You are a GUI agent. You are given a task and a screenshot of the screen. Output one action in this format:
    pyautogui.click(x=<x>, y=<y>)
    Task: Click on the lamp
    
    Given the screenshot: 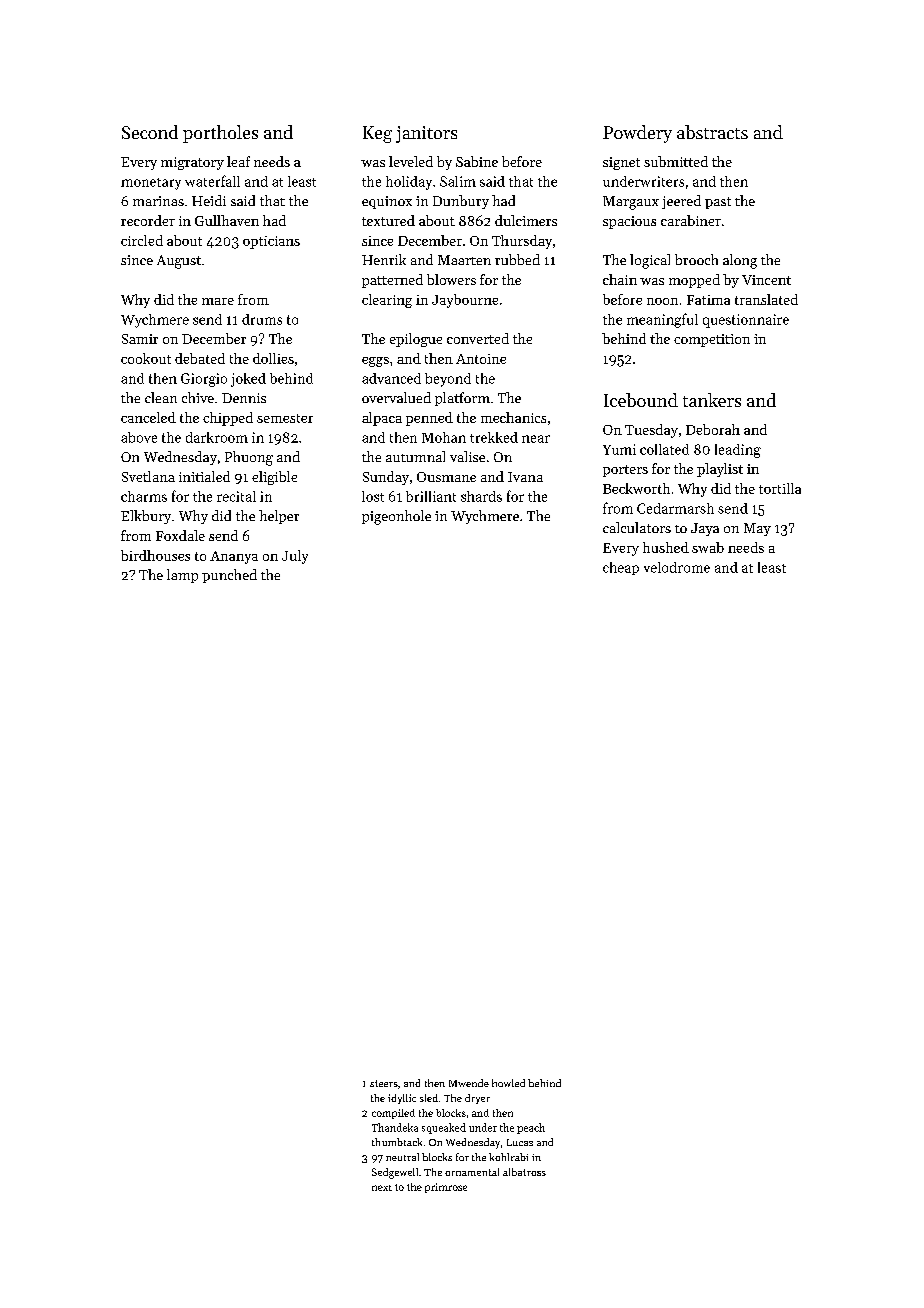 What is the action you would take?
    pyautogui.click(x=182, y=576)
